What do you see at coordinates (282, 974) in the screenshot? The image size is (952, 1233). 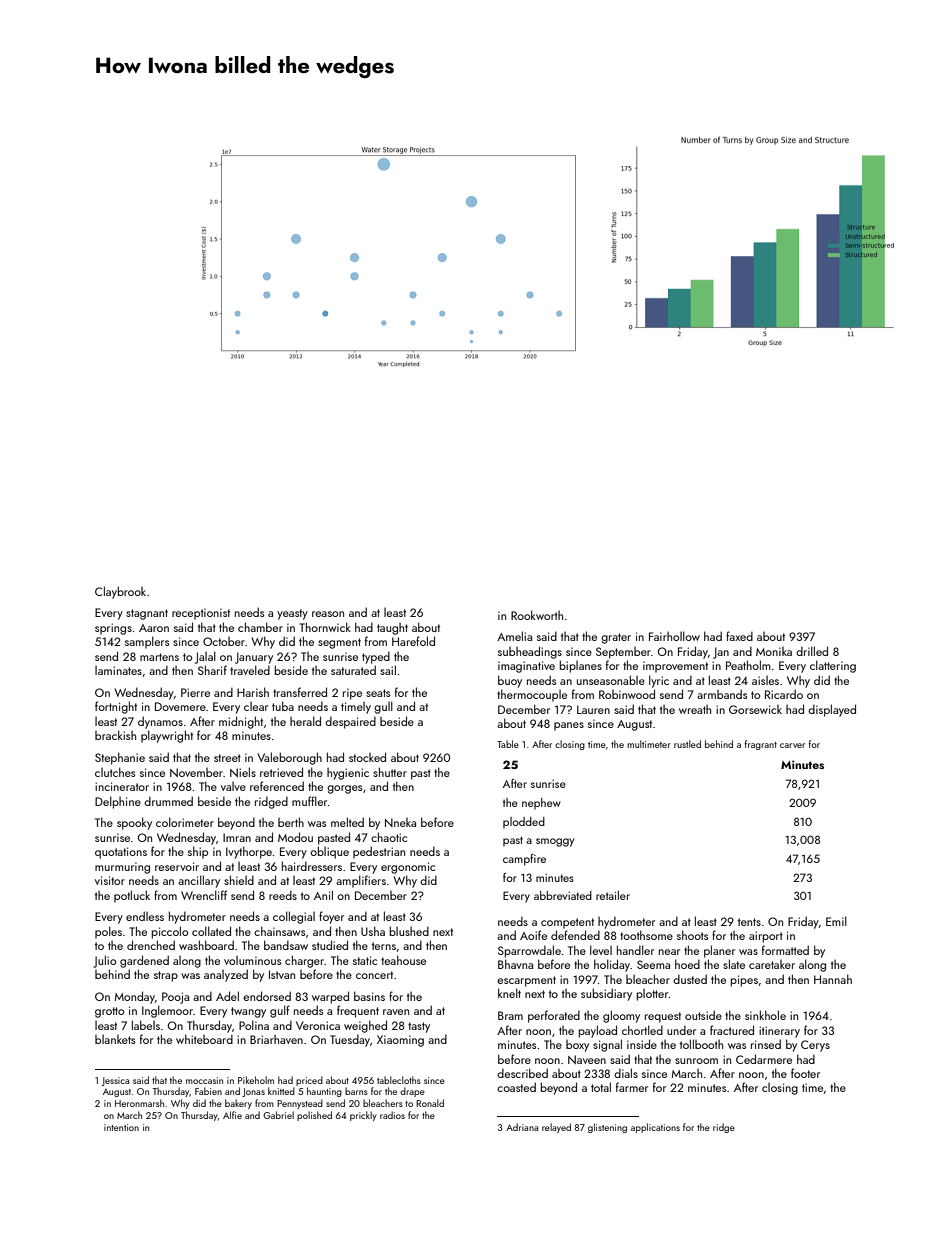 I see `Istvan` at bounding box center [282, 974].
